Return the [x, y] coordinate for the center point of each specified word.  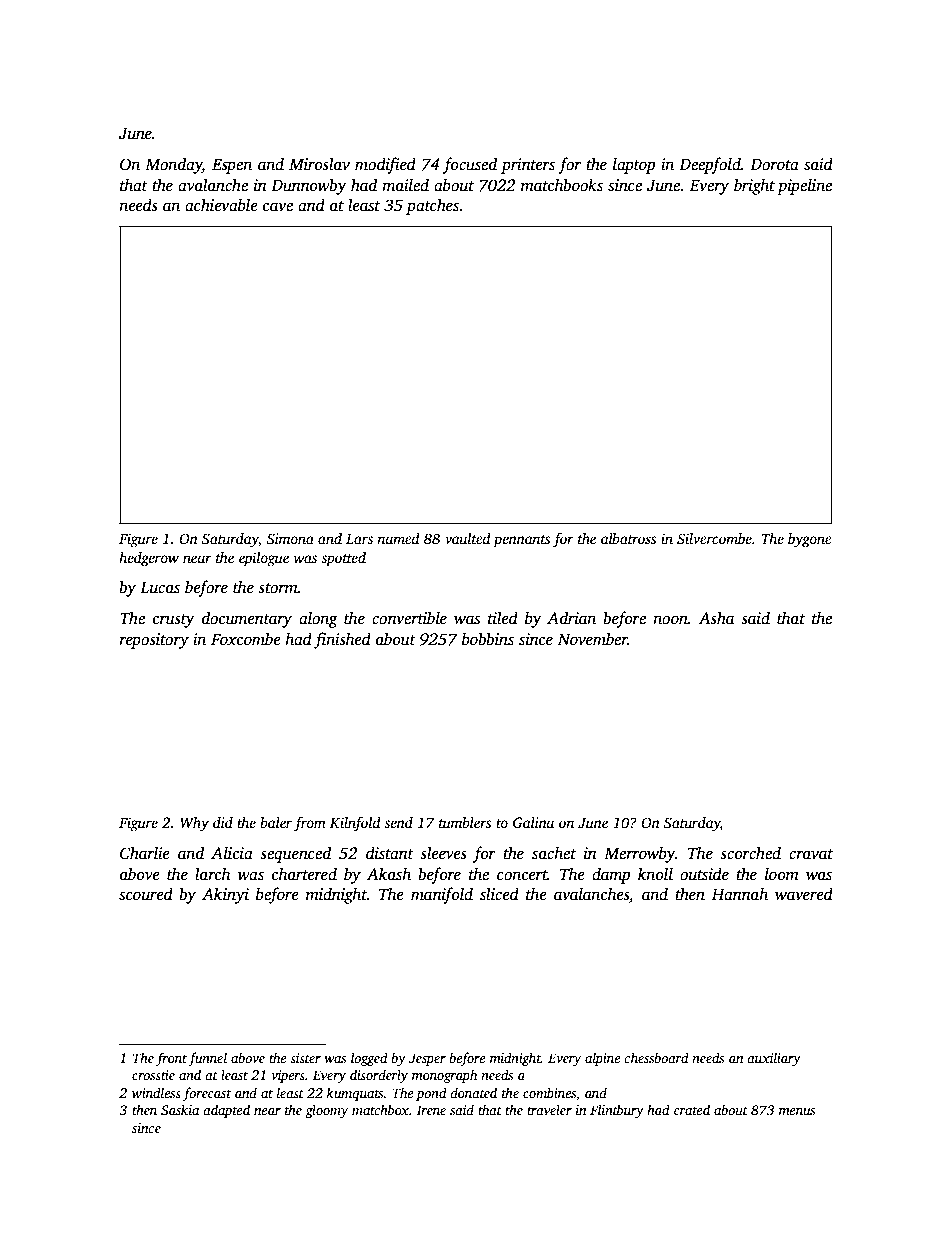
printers [528, 166]
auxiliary [774, 1059]
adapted [226, 1111]
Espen [232, 166]
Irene [431, 1110]
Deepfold [710, 165]
